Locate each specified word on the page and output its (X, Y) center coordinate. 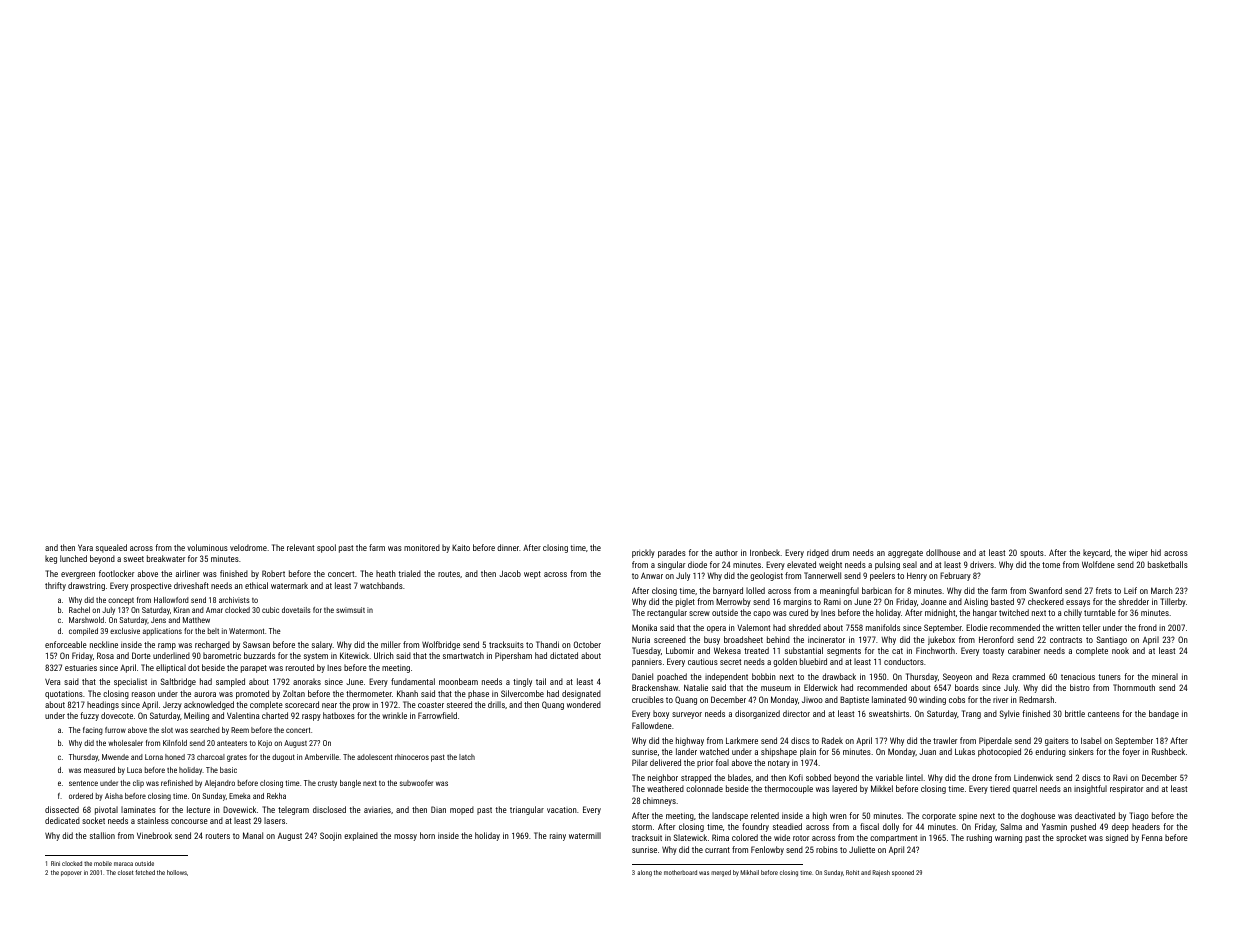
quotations (64, 695)
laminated (889, 699)
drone (982, 777)
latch (467, 757)
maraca (123, 864)
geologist (766, 576)
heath (386, 573)
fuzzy (89, 716)
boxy (661, 714)
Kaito (461, 547)
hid (1156, 552)
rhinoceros (412, 757)
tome (1051, 565)
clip (138, 784)
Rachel (79, 610)
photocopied (999, 752)
